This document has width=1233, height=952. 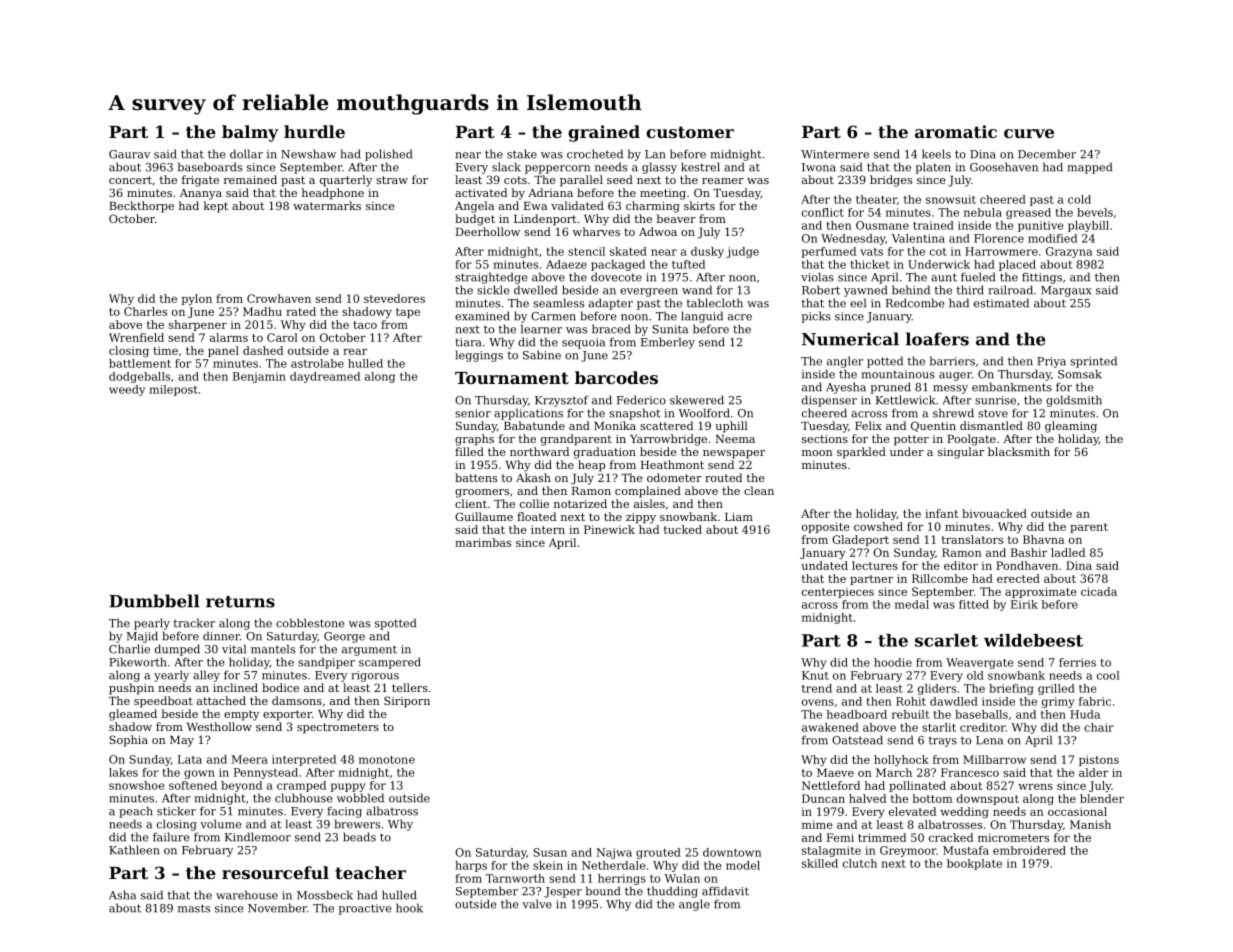 I want to click on grained, so click(x=604, y=133).
